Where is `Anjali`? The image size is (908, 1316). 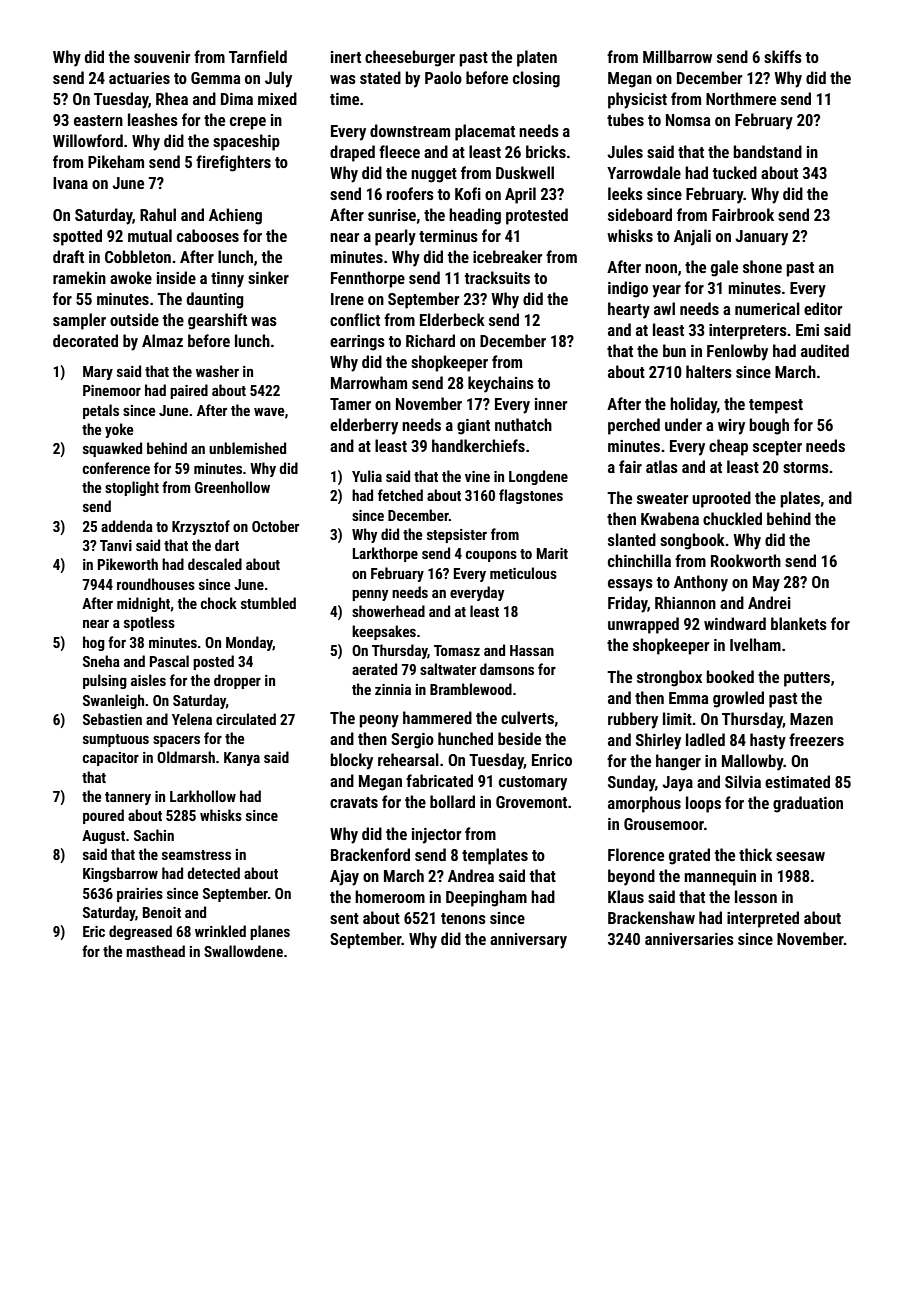
Anjali is located at coordinates (692, 237).
